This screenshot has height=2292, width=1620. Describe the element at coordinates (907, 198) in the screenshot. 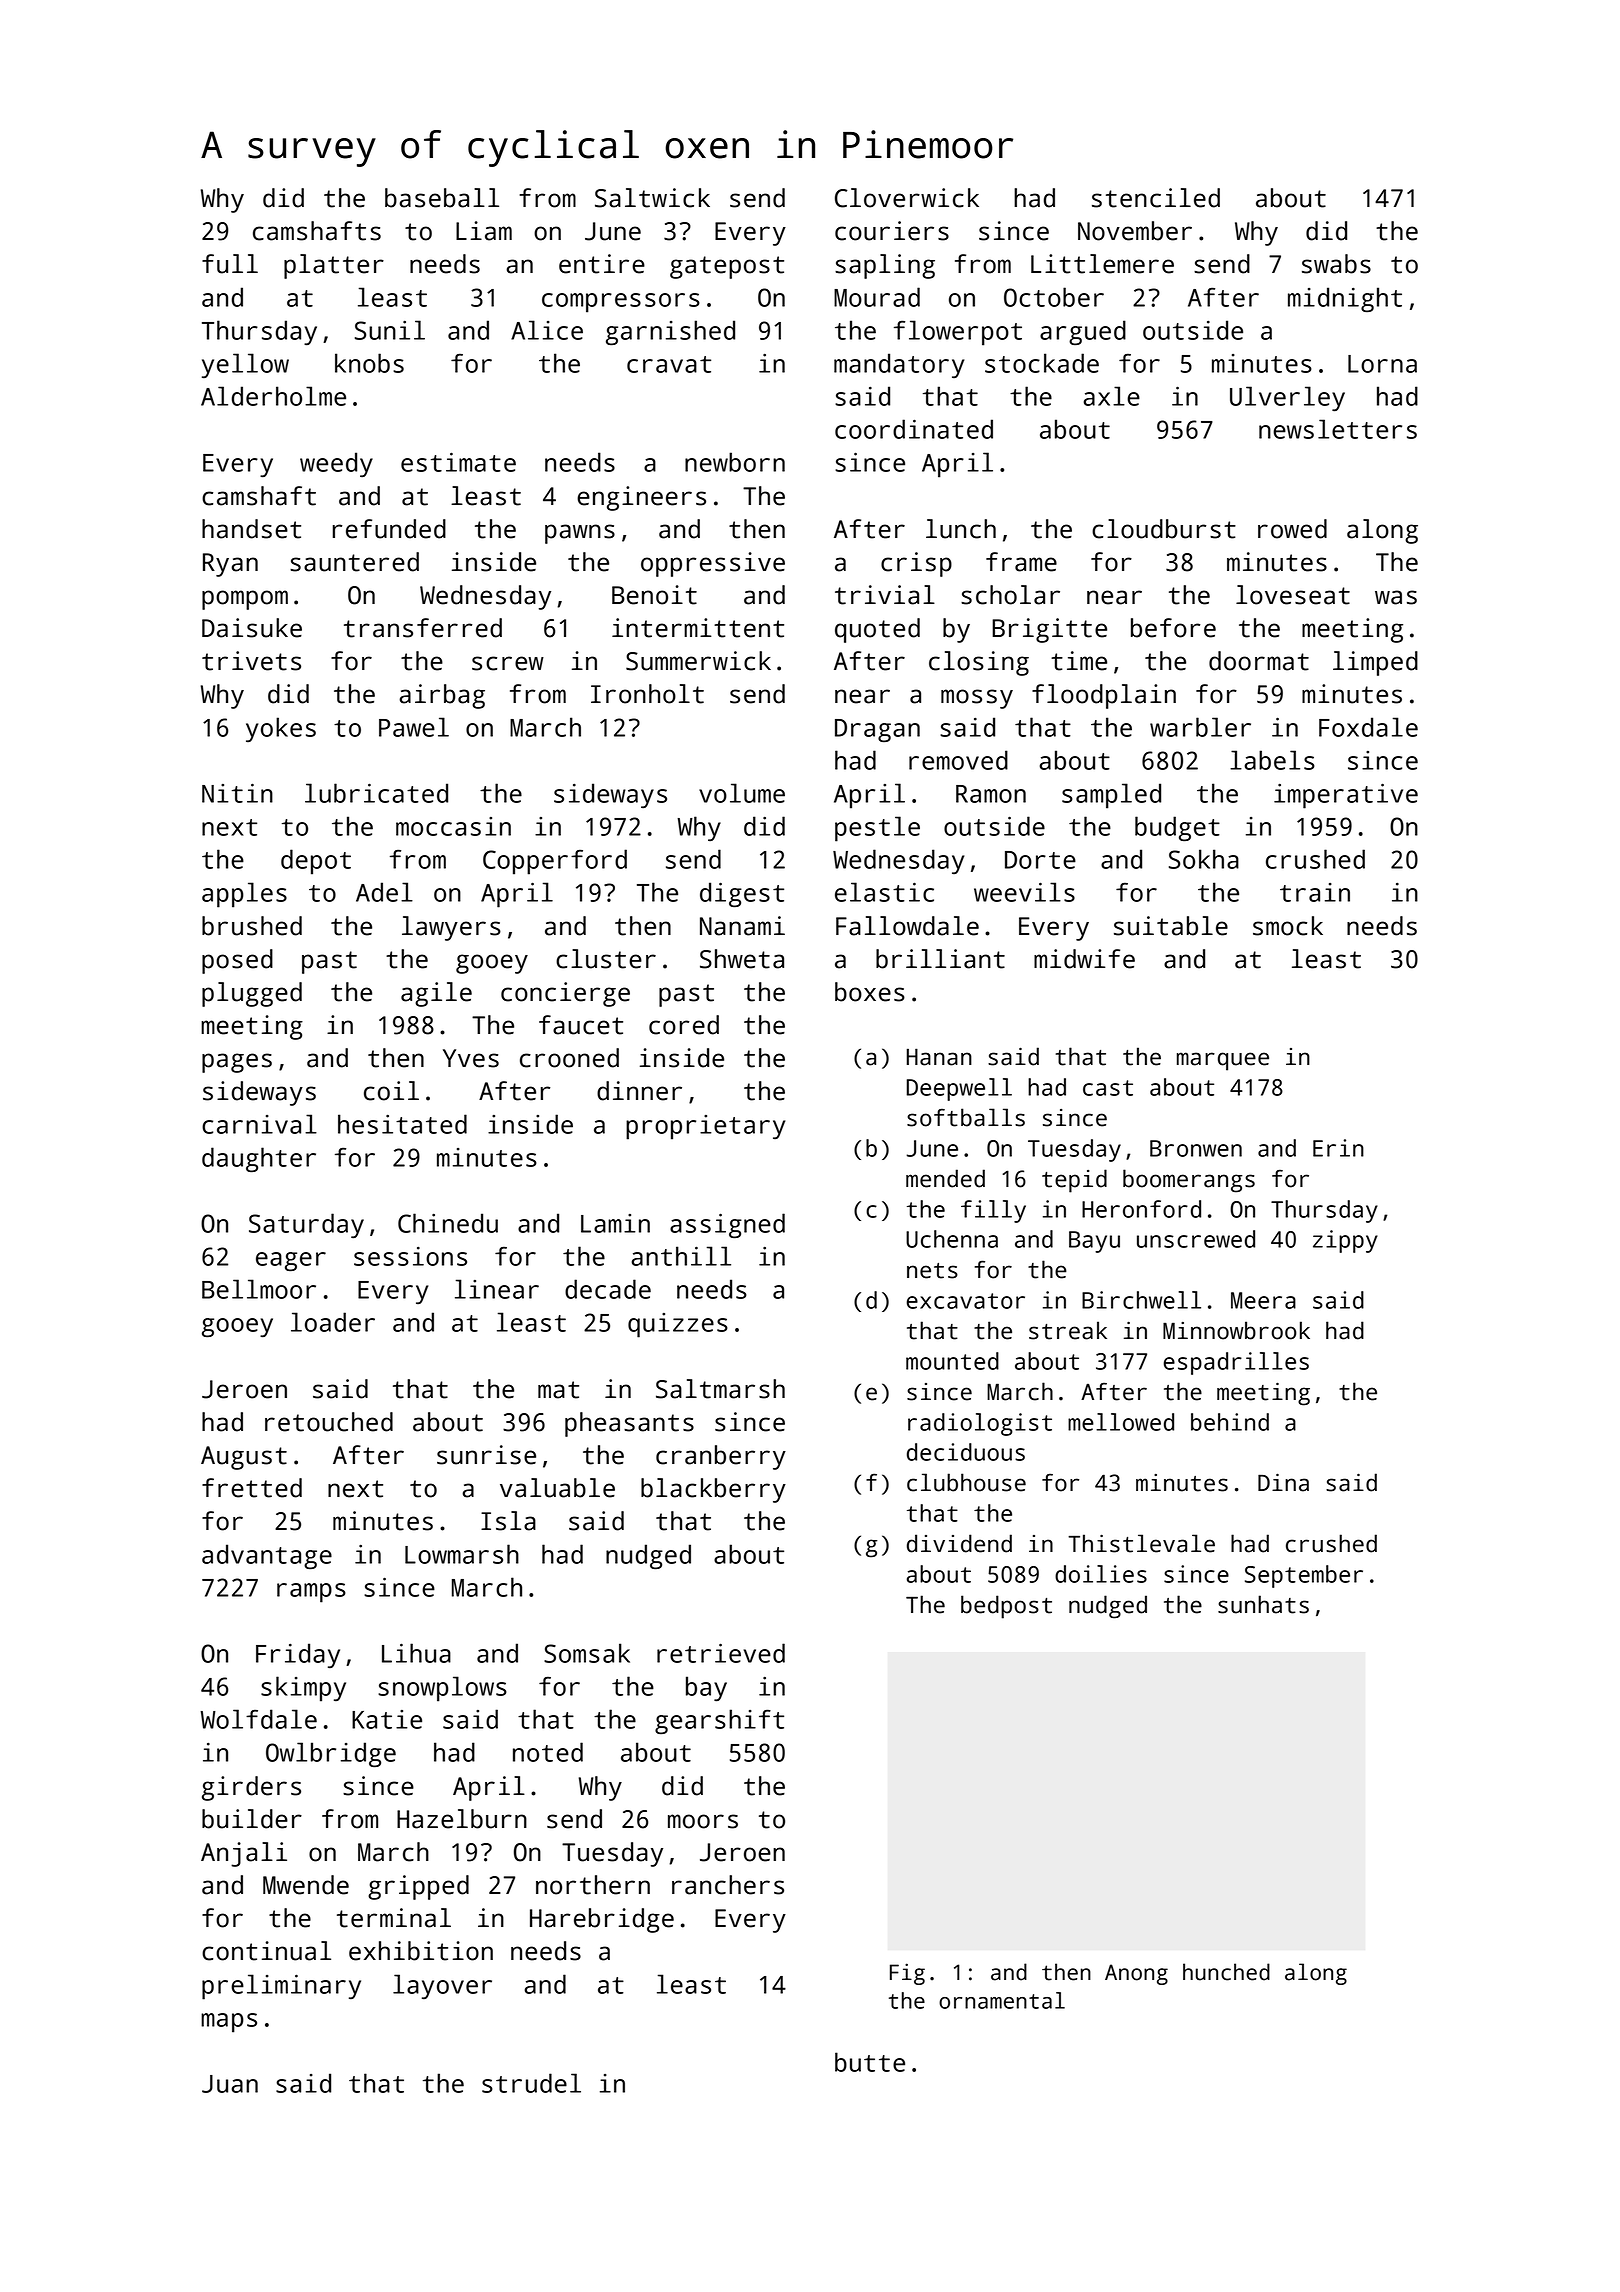

I see `Cloverwick` at that location.
